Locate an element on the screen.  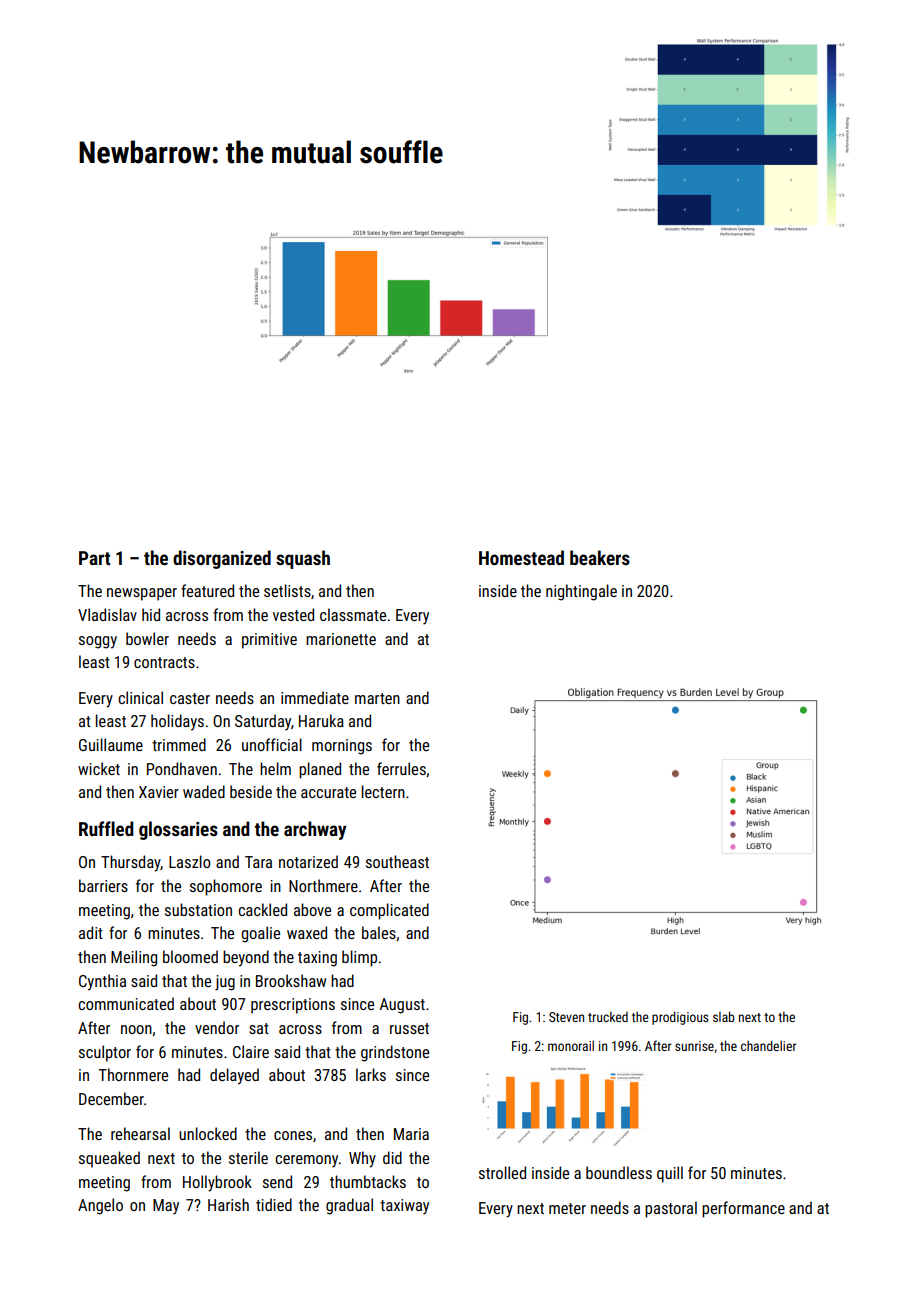
strolled is located at coordinates (502, 1172).
